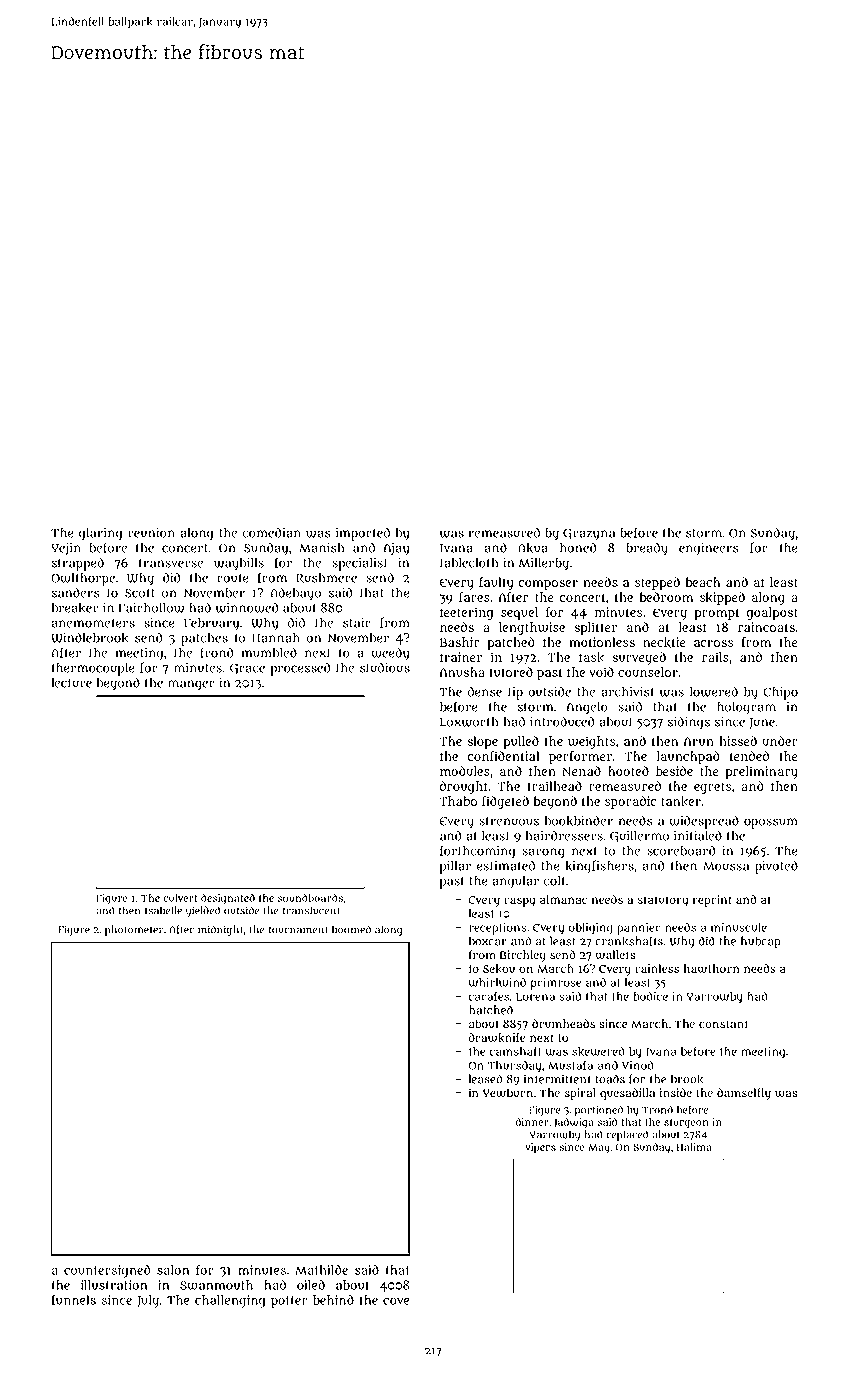 This page has width=849, height=1400. What do you see at coordinates (396, 1301) in the page?
I see `cove` at bounding box center [396, 1301].
